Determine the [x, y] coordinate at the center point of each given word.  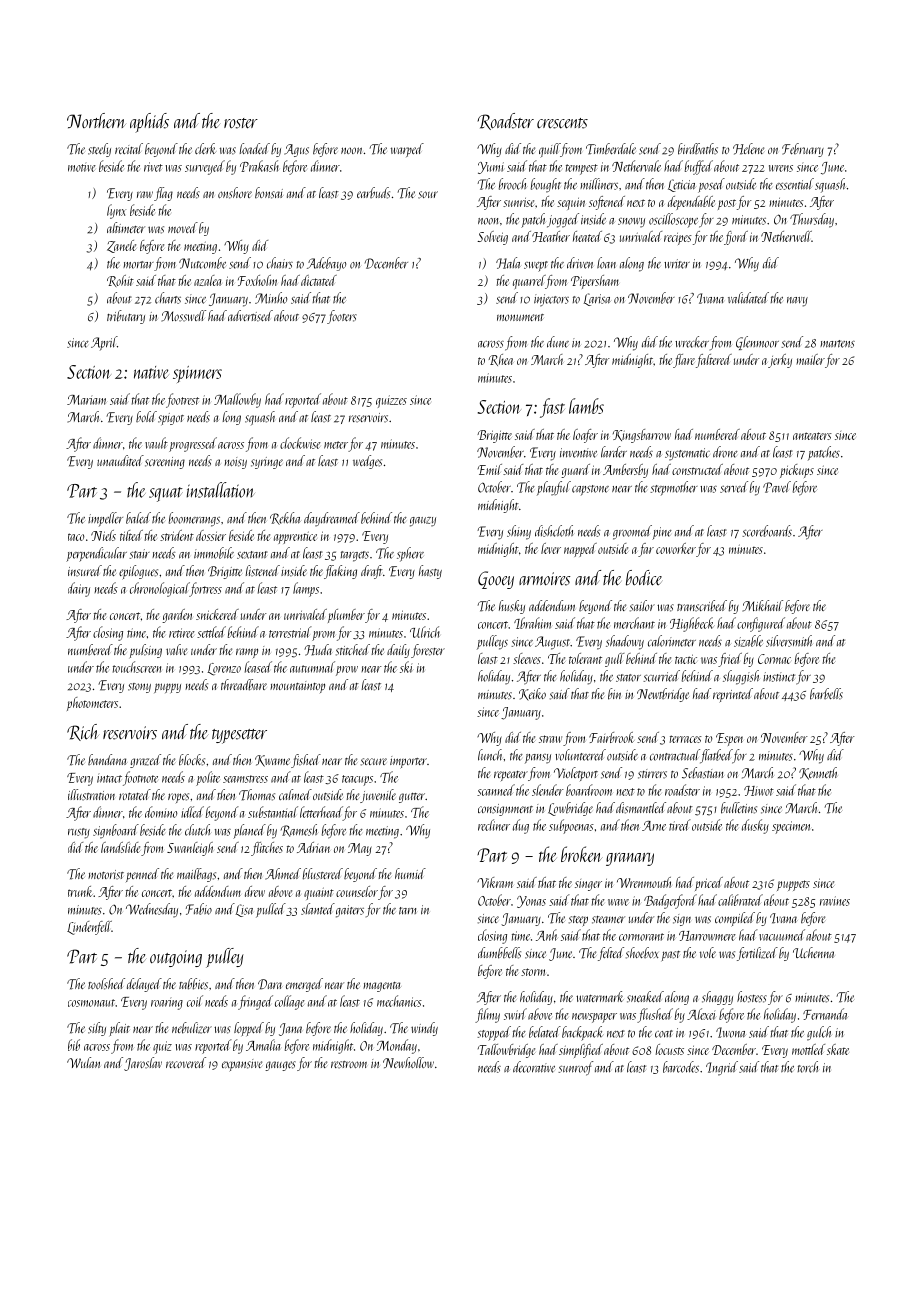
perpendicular [96, 554]
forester [428, 651]
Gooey [496, 580]
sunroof [576, 1068]
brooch [512, 184]
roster [241, 123]
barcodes [681, 1067]
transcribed [702, 606]
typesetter [239, 736]
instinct [779, 677]
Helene [748, 149]
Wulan [83, 1062]
